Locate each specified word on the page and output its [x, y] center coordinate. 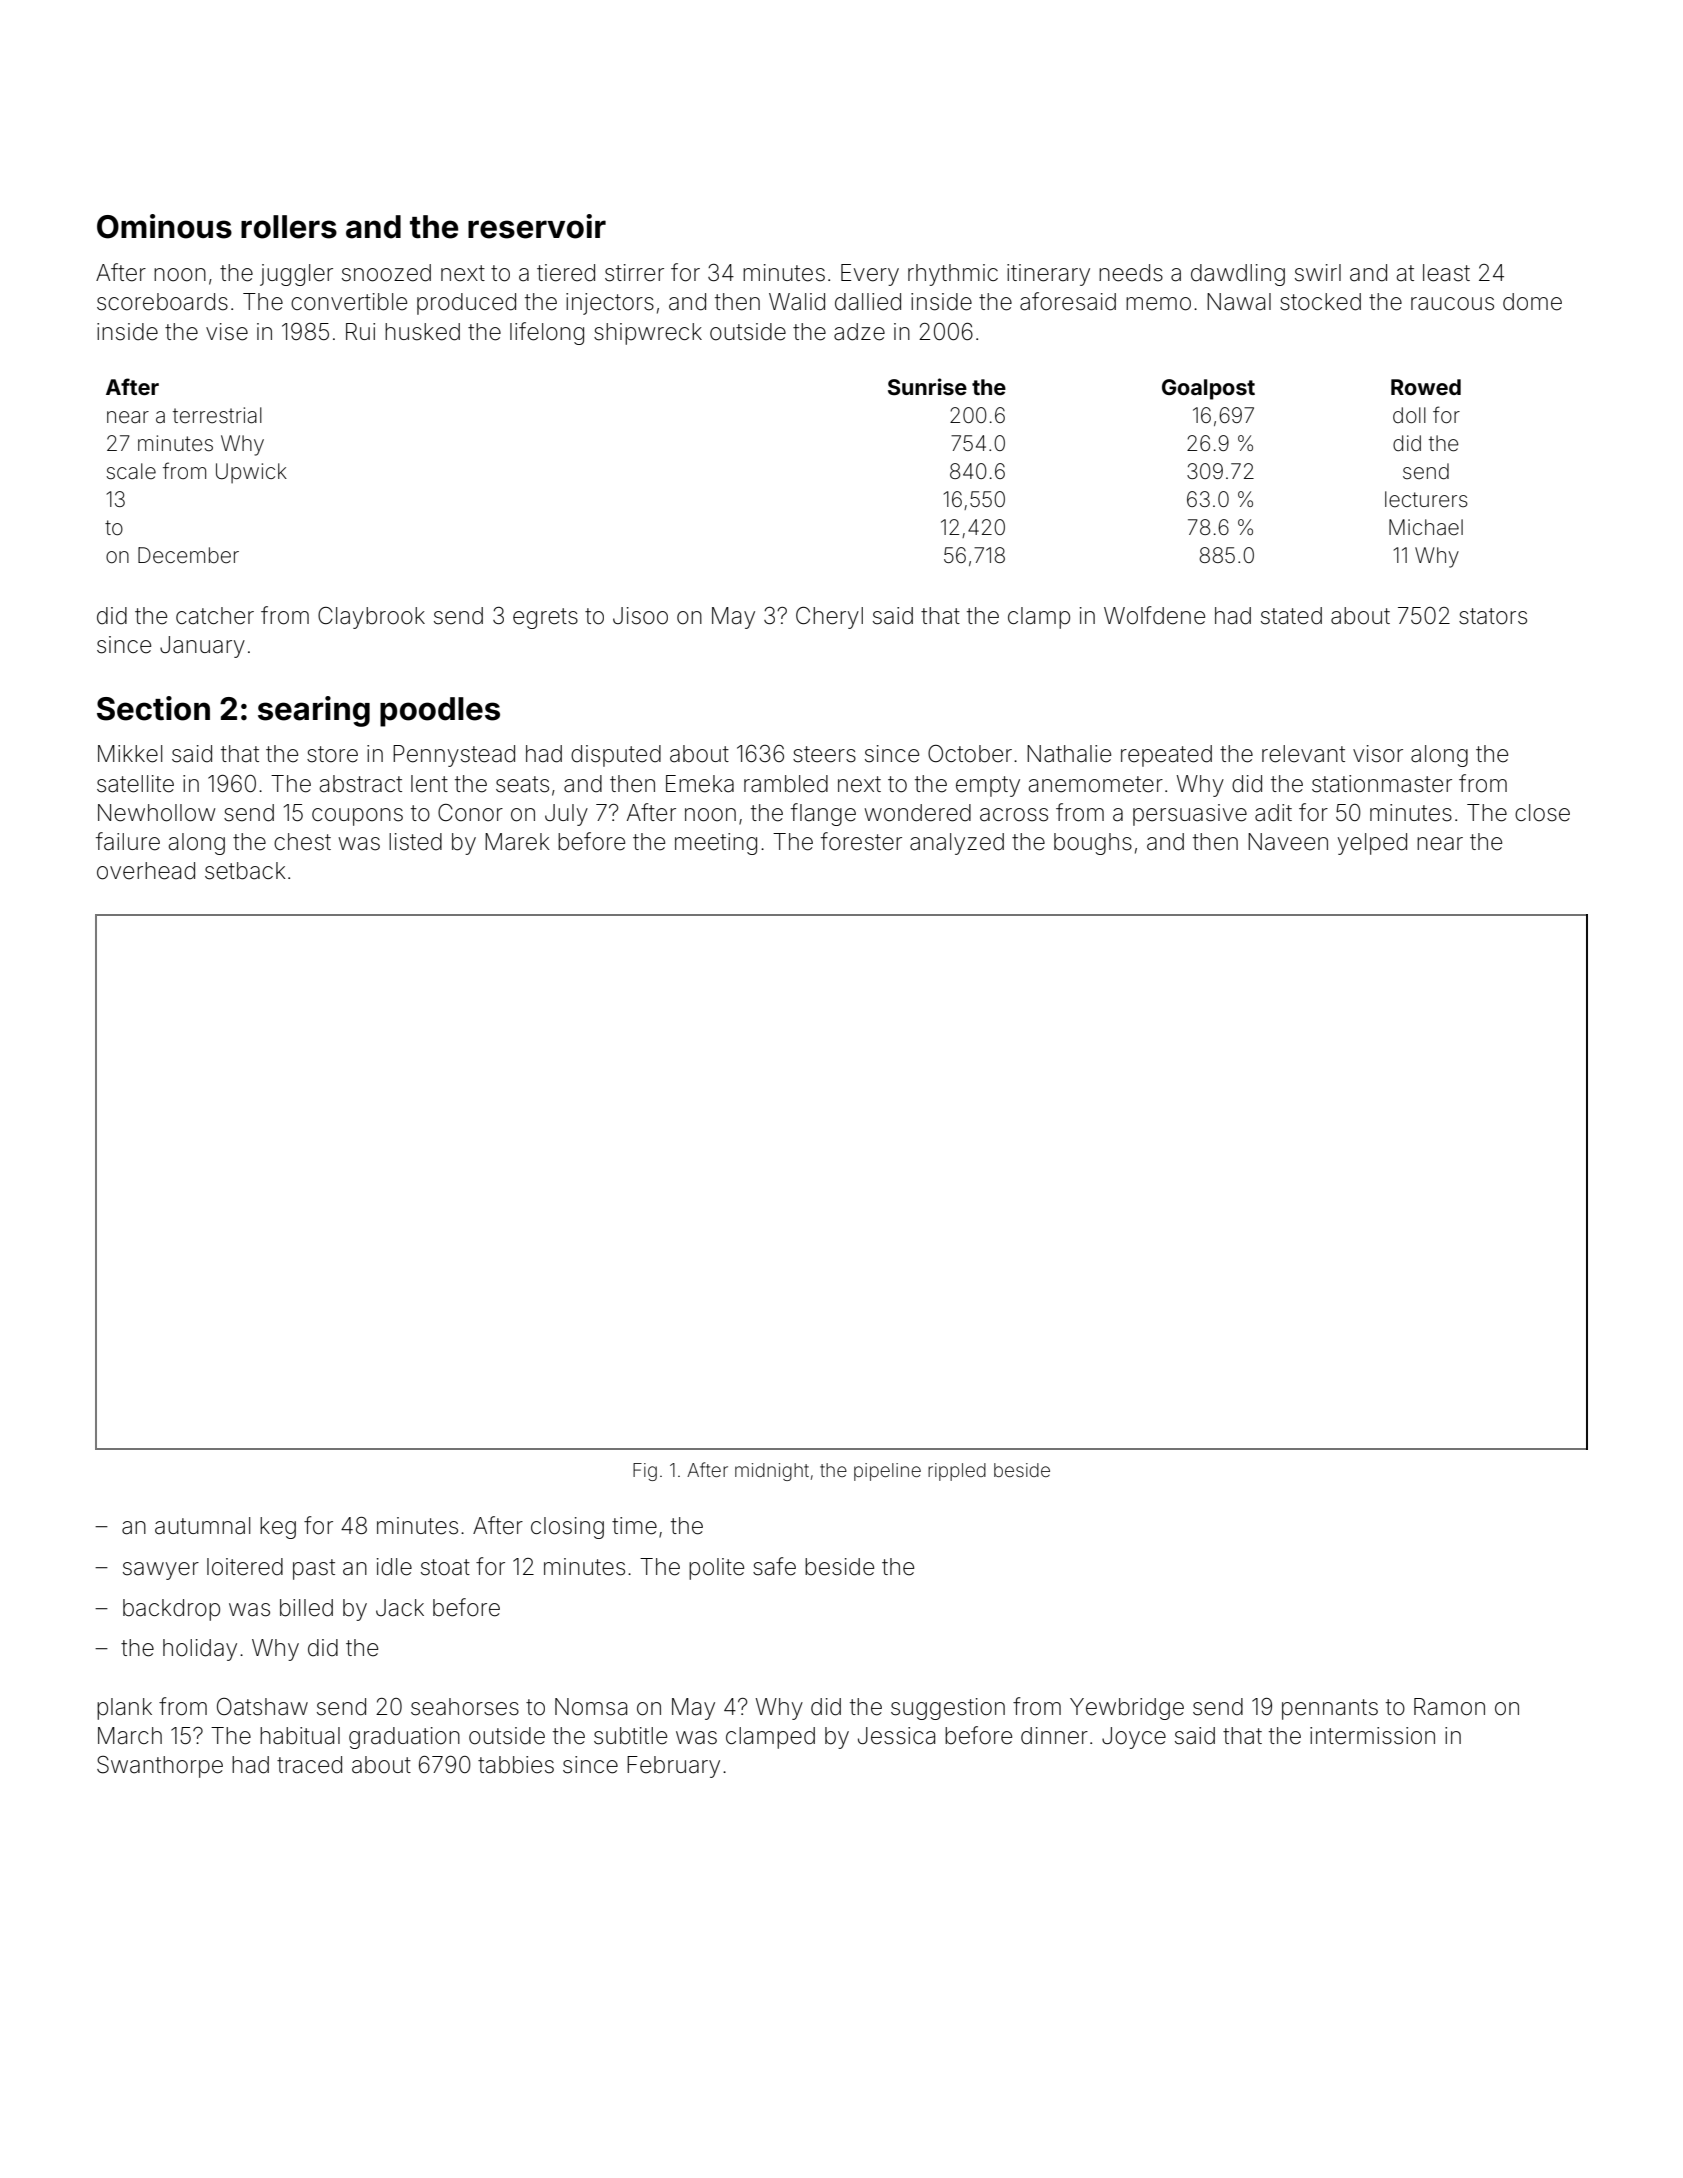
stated [1291, 616]
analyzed [957, 844]
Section [153, 708]
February [673, 1767]
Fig [645, 1472]
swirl [1318, 273]
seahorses [465, 1707]
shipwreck [648, 334]
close [1542, 813]
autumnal [202, 1526]
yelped [1372, 844]
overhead [146, 871]
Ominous [164, 226]
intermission [1372, 1736]
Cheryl [829, 618]
